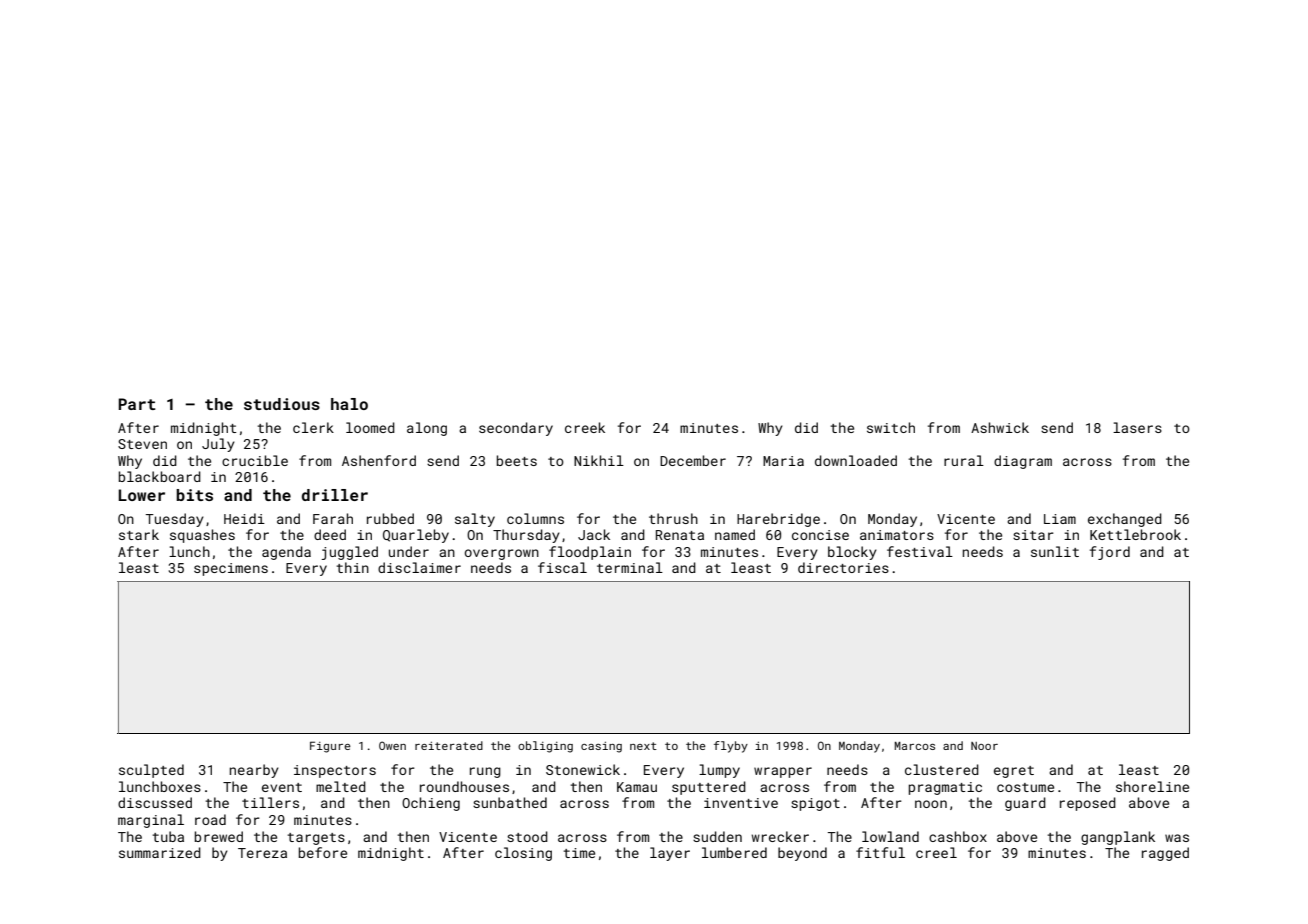 The width and height of the document is (1308, 924). I want to click on beets, so click(517, 460).
